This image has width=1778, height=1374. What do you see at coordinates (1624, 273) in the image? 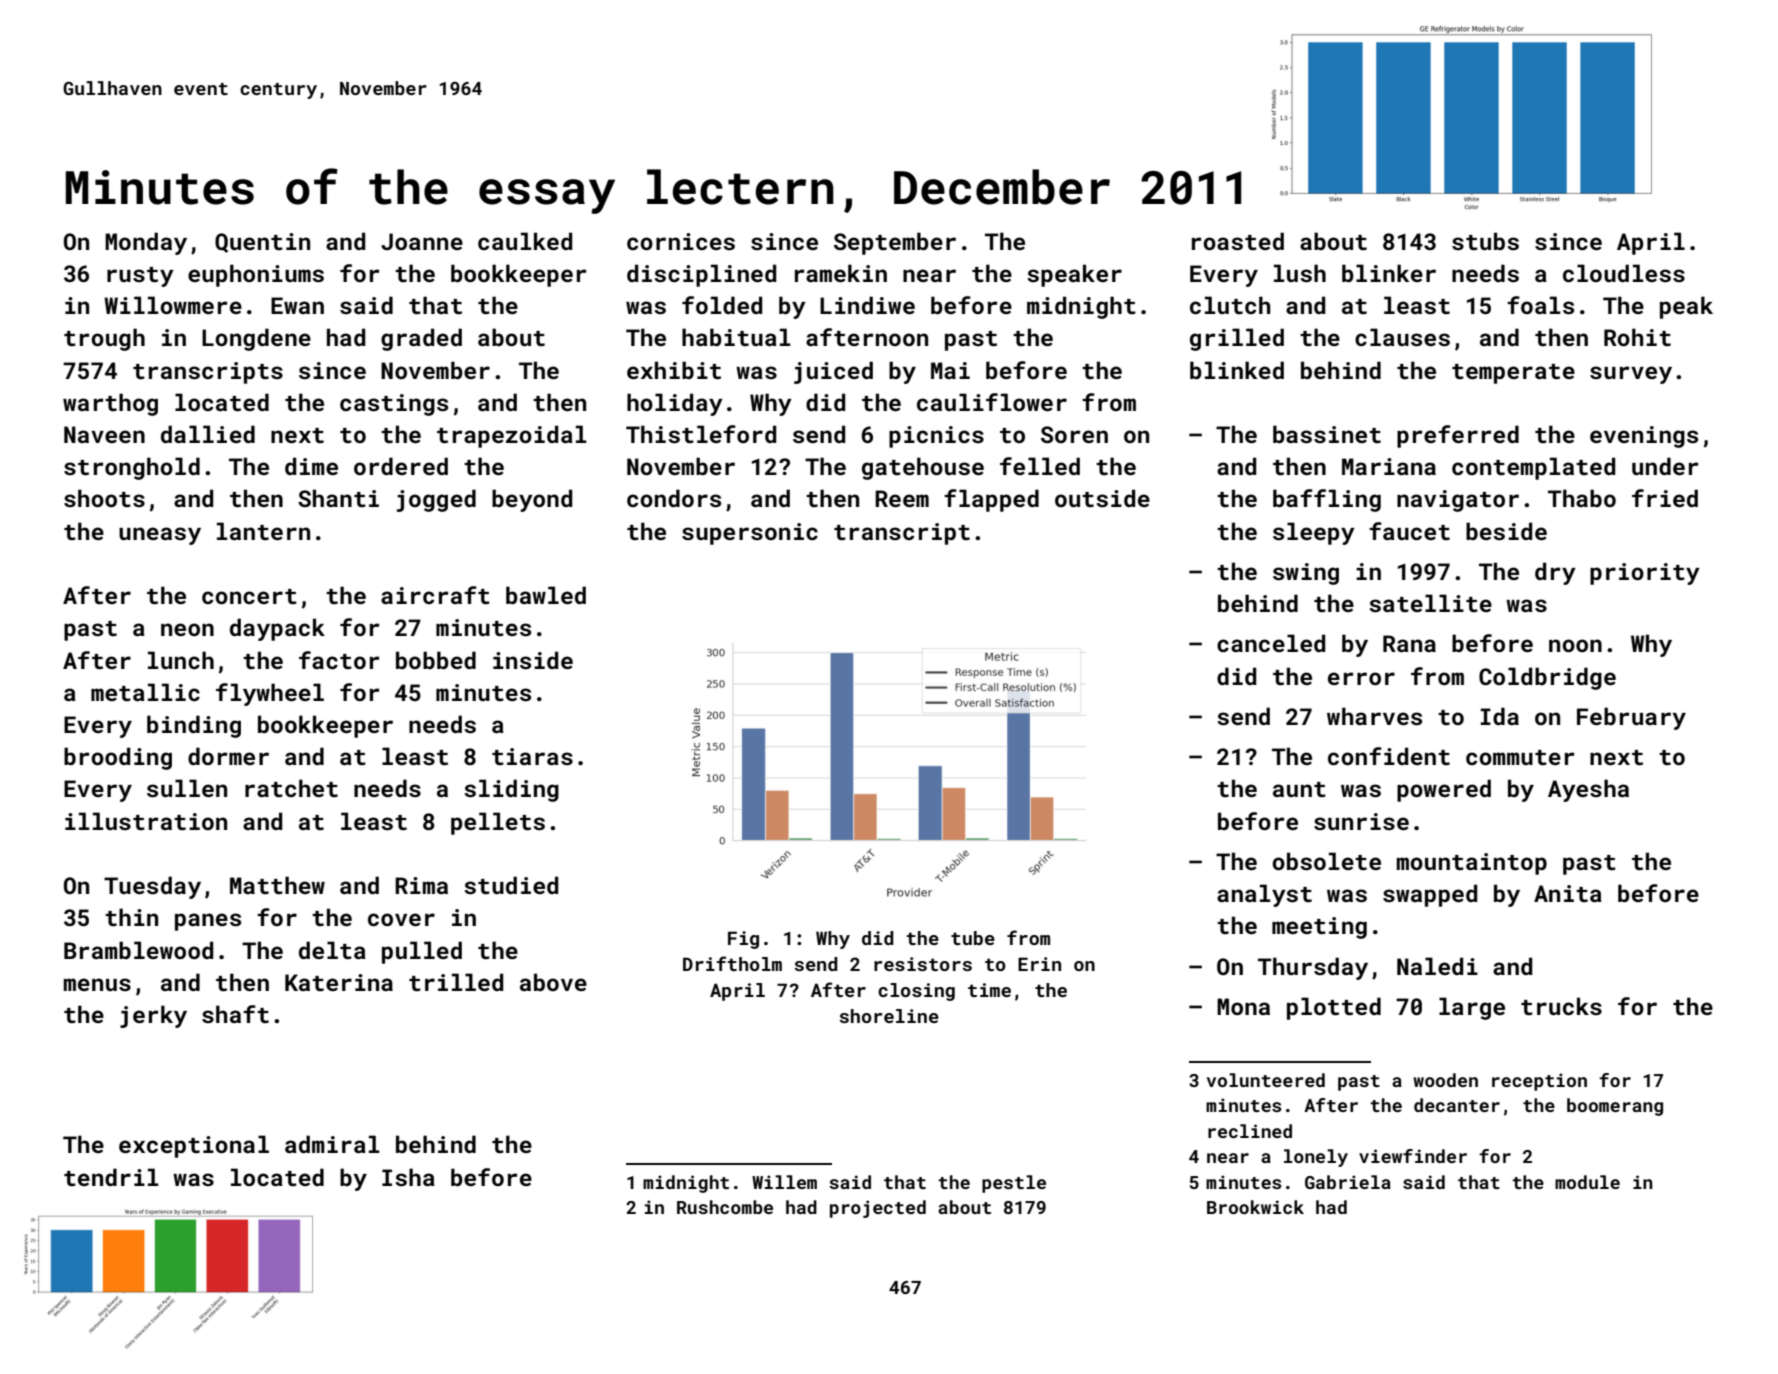
I see `cloudless` at bounding box center [1624, 273].
